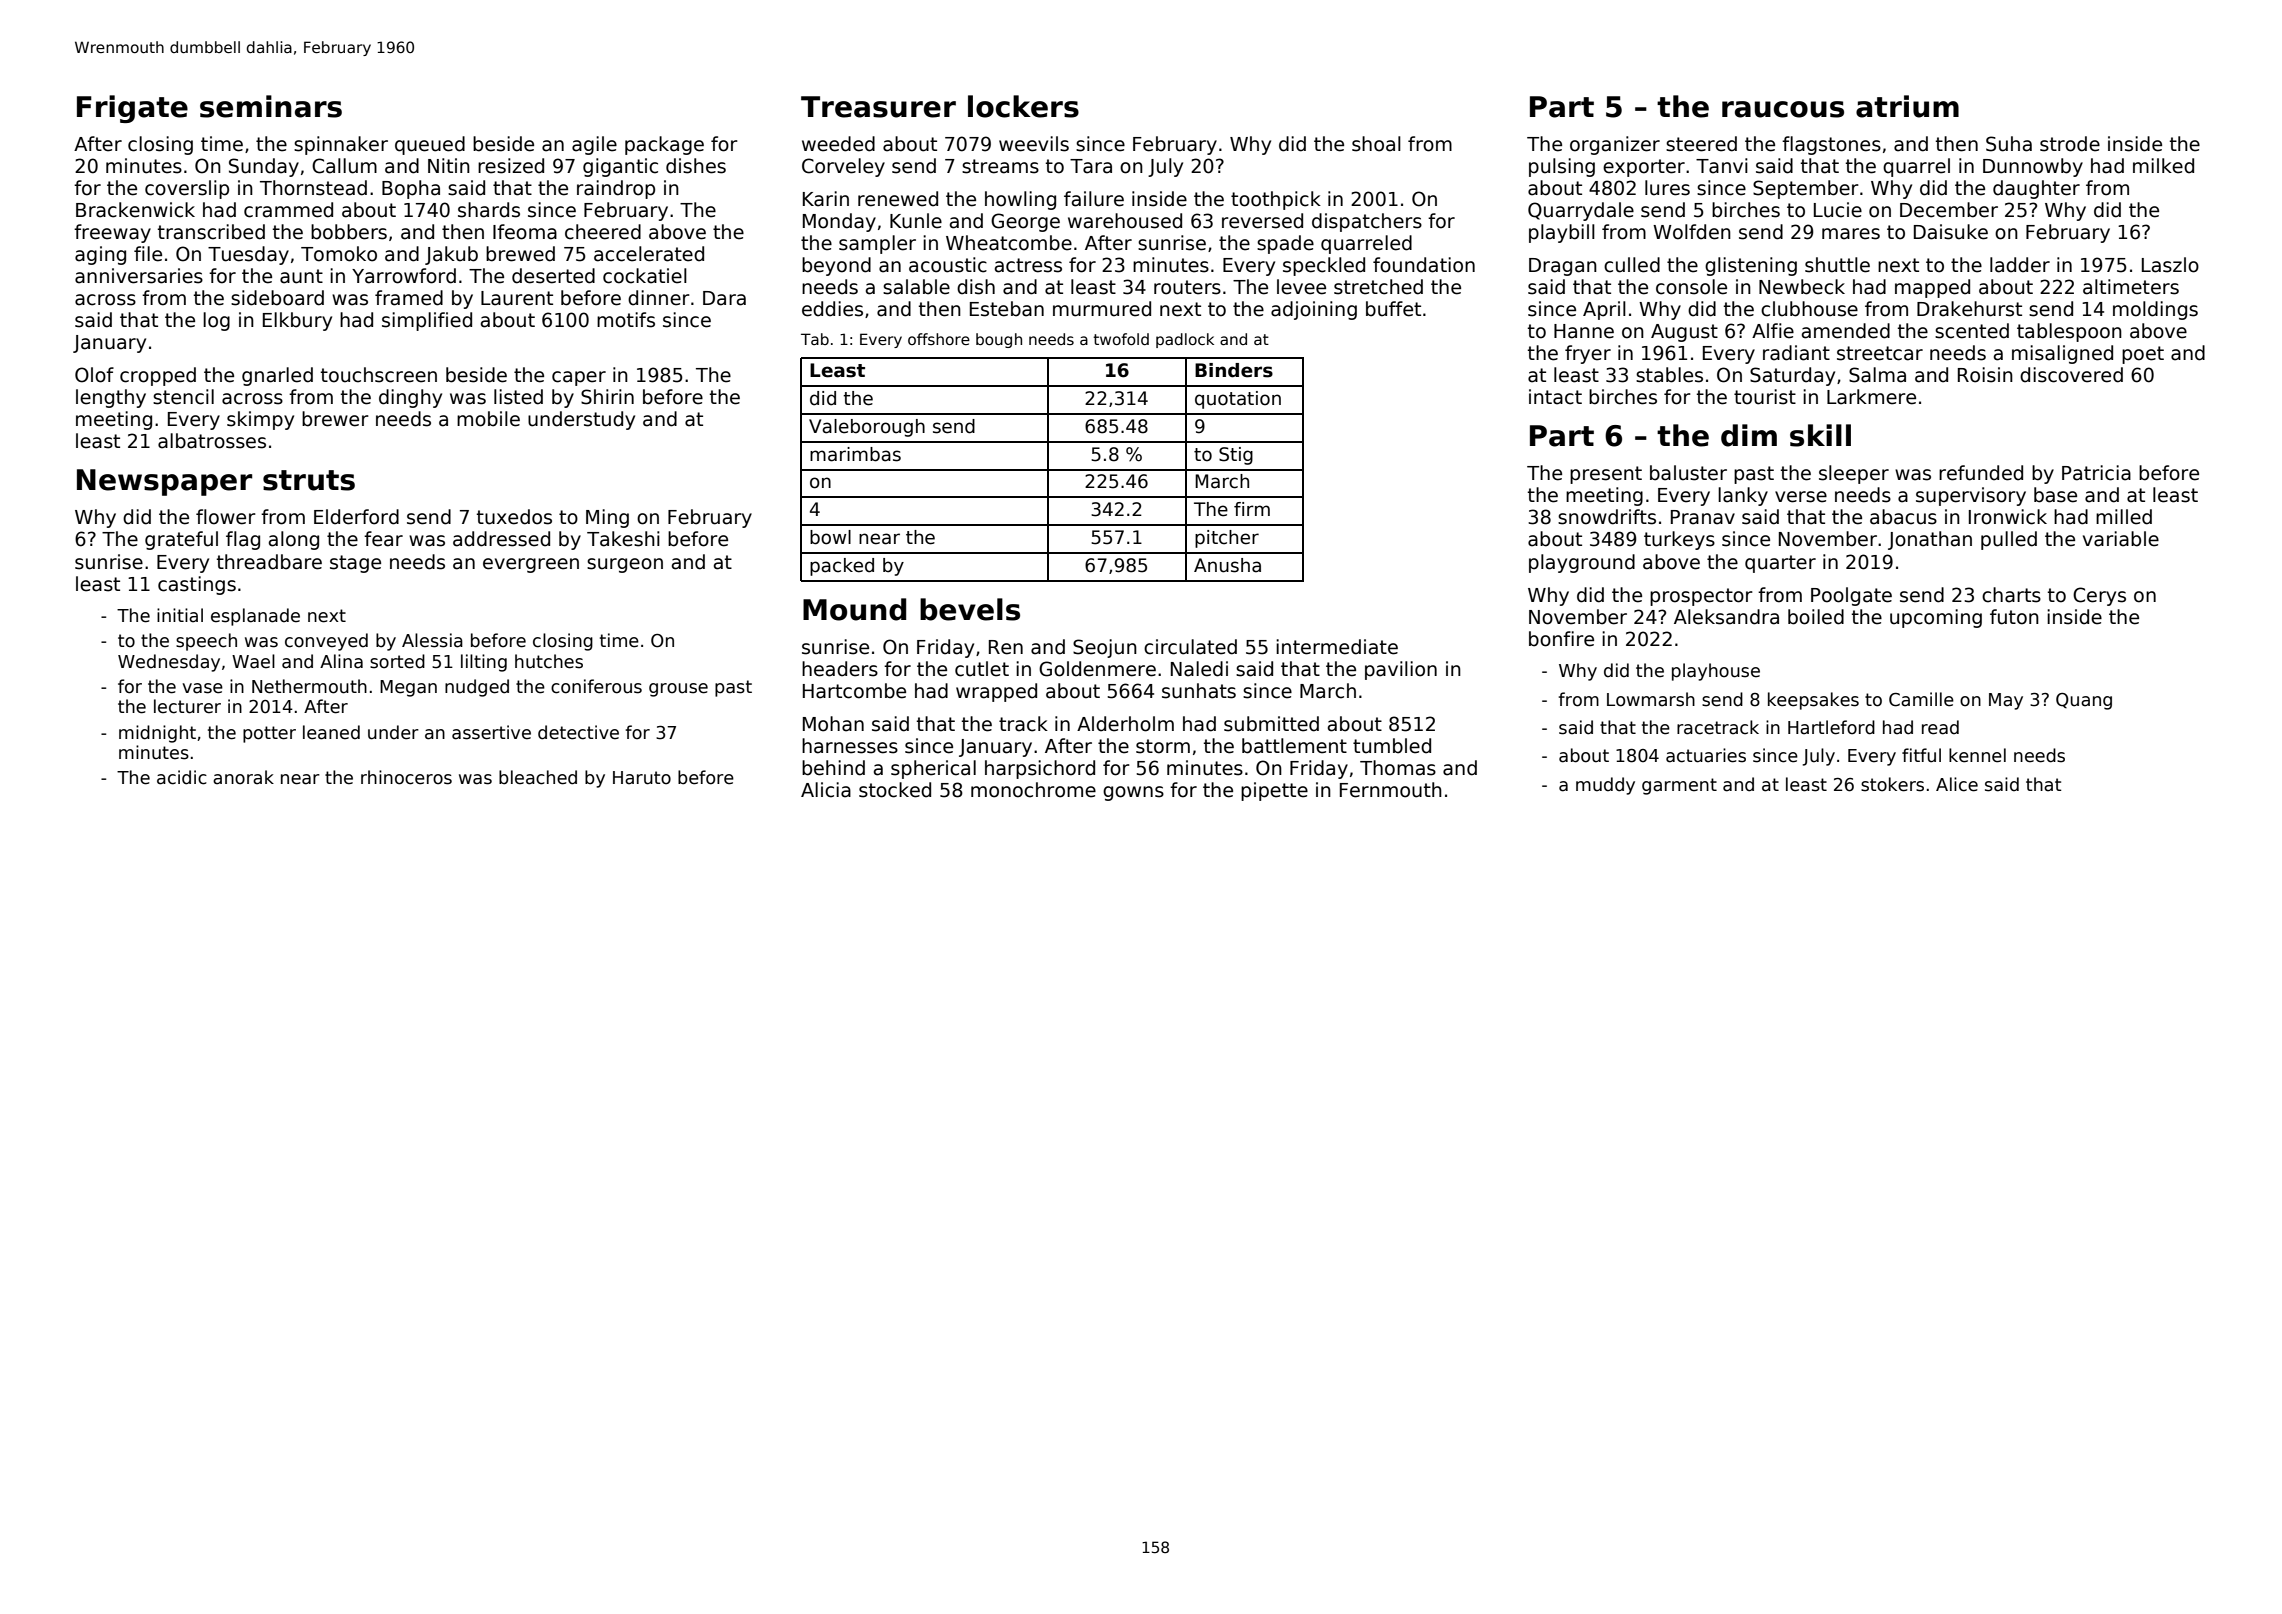 The image size is (2282, 1614). What do you see at coordinates (2096, 473) in the screenshot?
I see `Patricia` at bounding box center [2096, 473].
